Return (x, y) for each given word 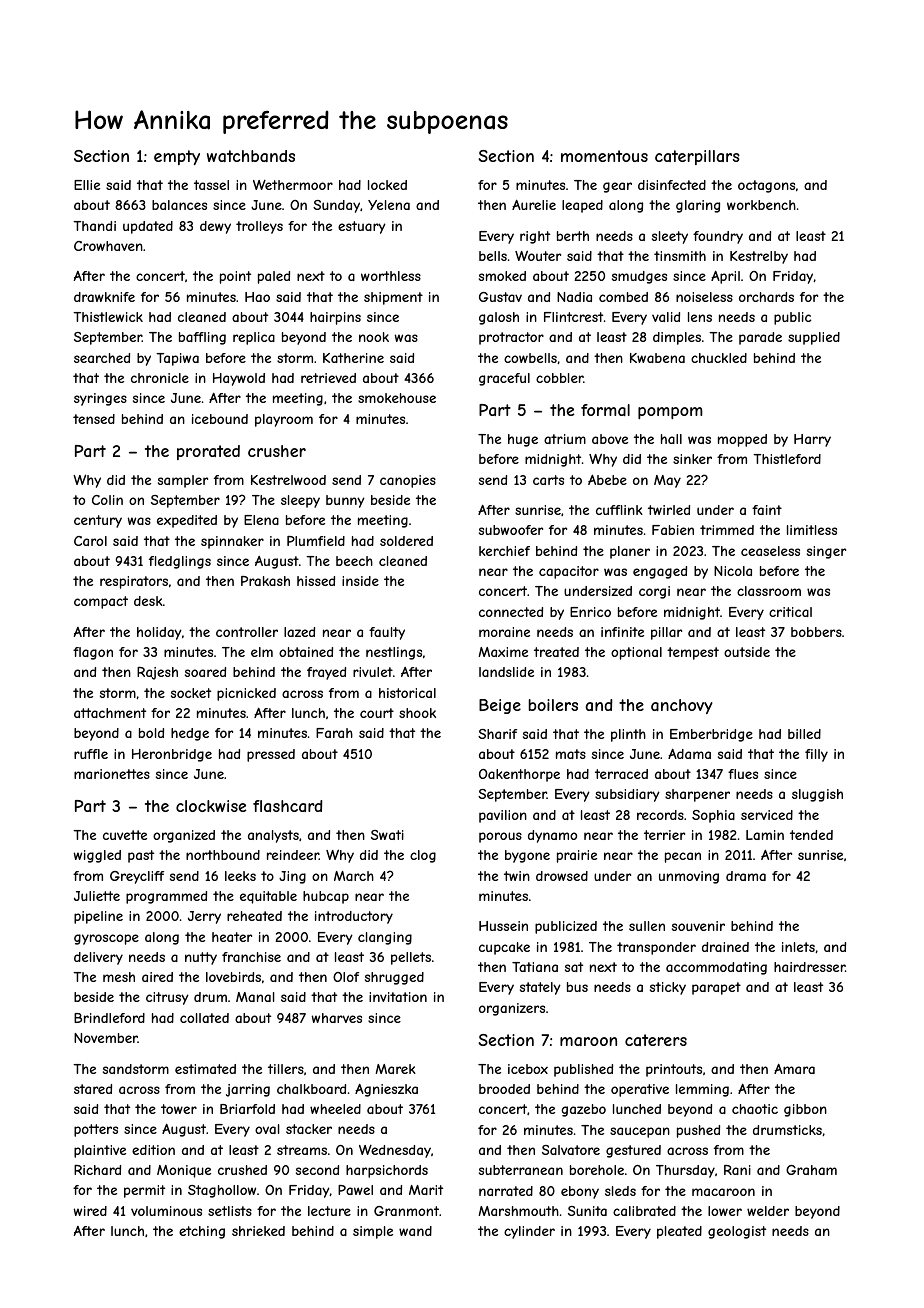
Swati (387, 835)
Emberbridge (711, 735)
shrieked (258, 1231)
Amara (794, 1069)
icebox (528, 1069)
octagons (766, 186)
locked (387, 185)
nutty (201, 958)
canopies (408, 481)
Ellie (87, 185)
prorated (208, 452)
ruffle (91, 754)
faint (767, 510)
